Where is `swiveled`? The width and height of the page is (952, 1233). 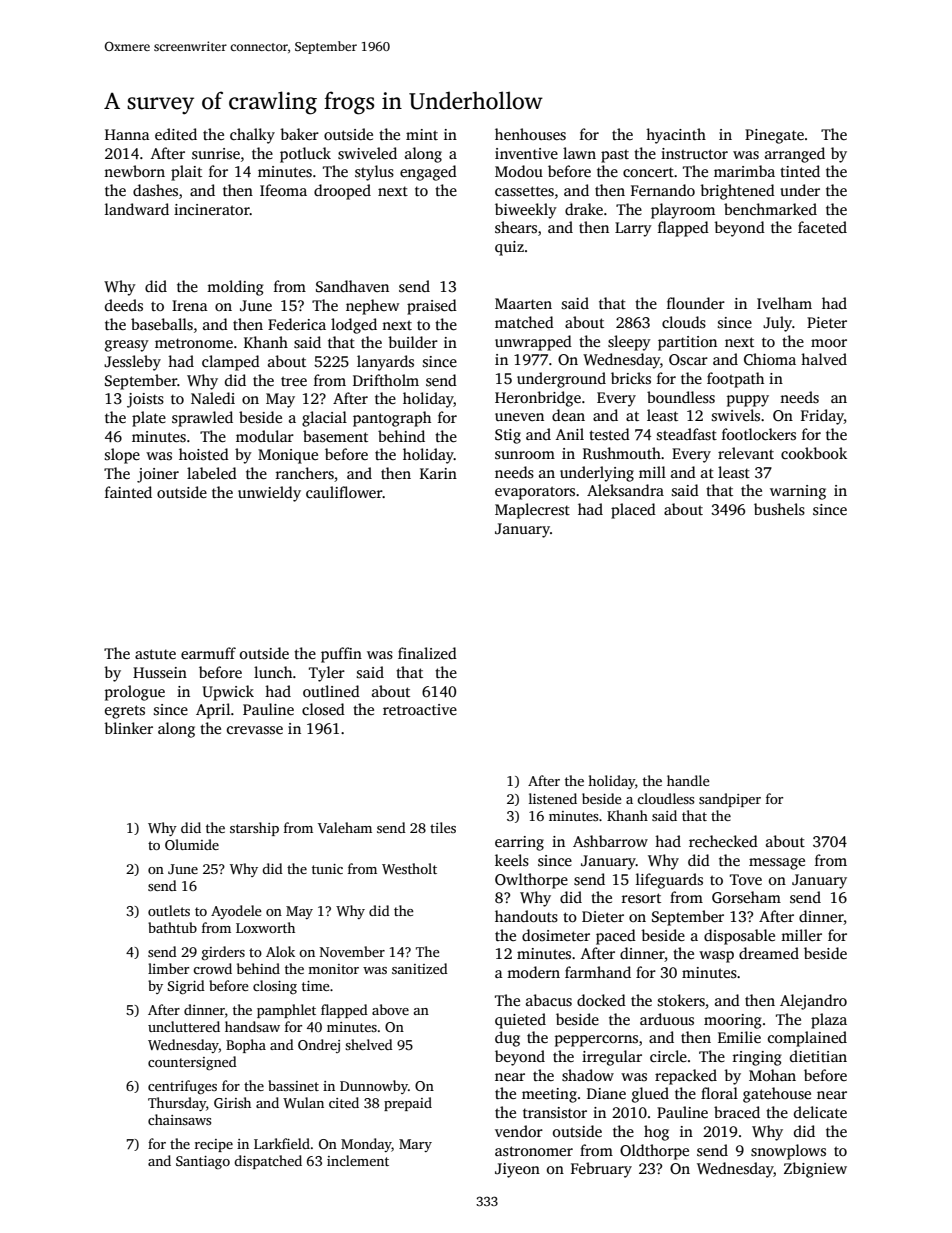
swiveled is located at coordinates (367, 153).
